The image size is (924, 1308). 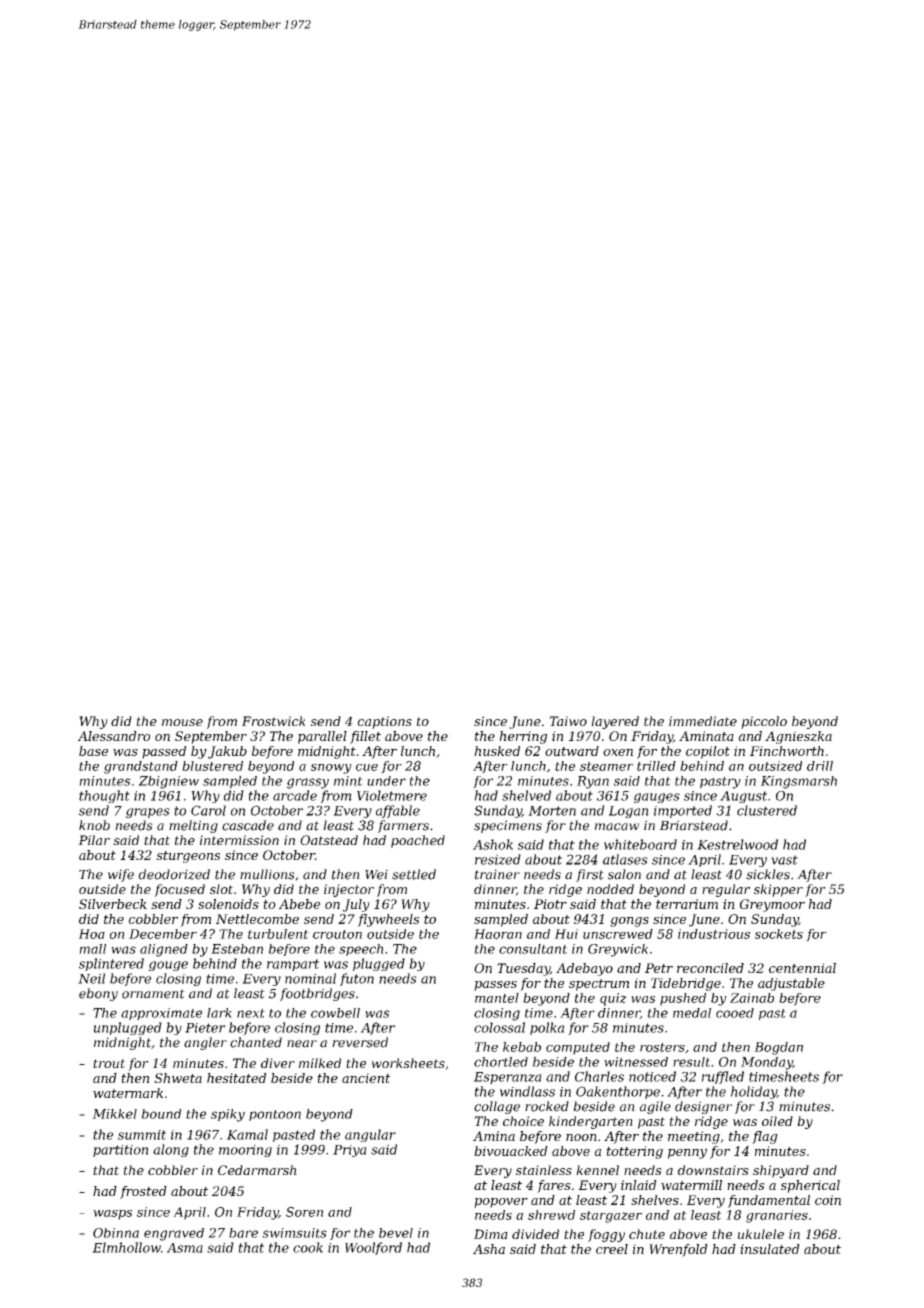 What do you see at coordinates (511, 1151) in the screenshot?
I see `bivouacked` at bounding box center [511, 1151].
